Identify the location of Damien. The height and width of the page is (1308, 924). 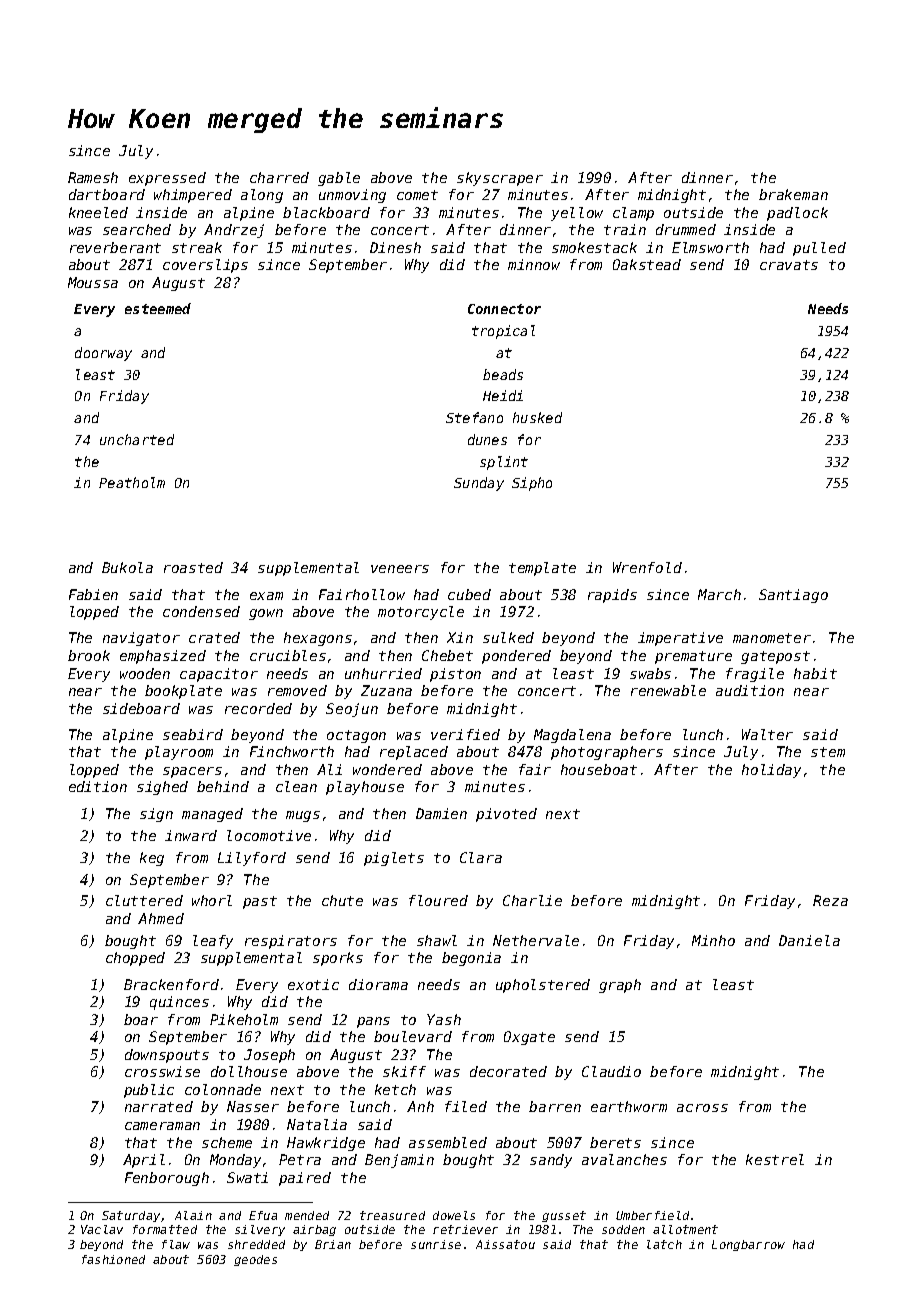
(441, 813).
